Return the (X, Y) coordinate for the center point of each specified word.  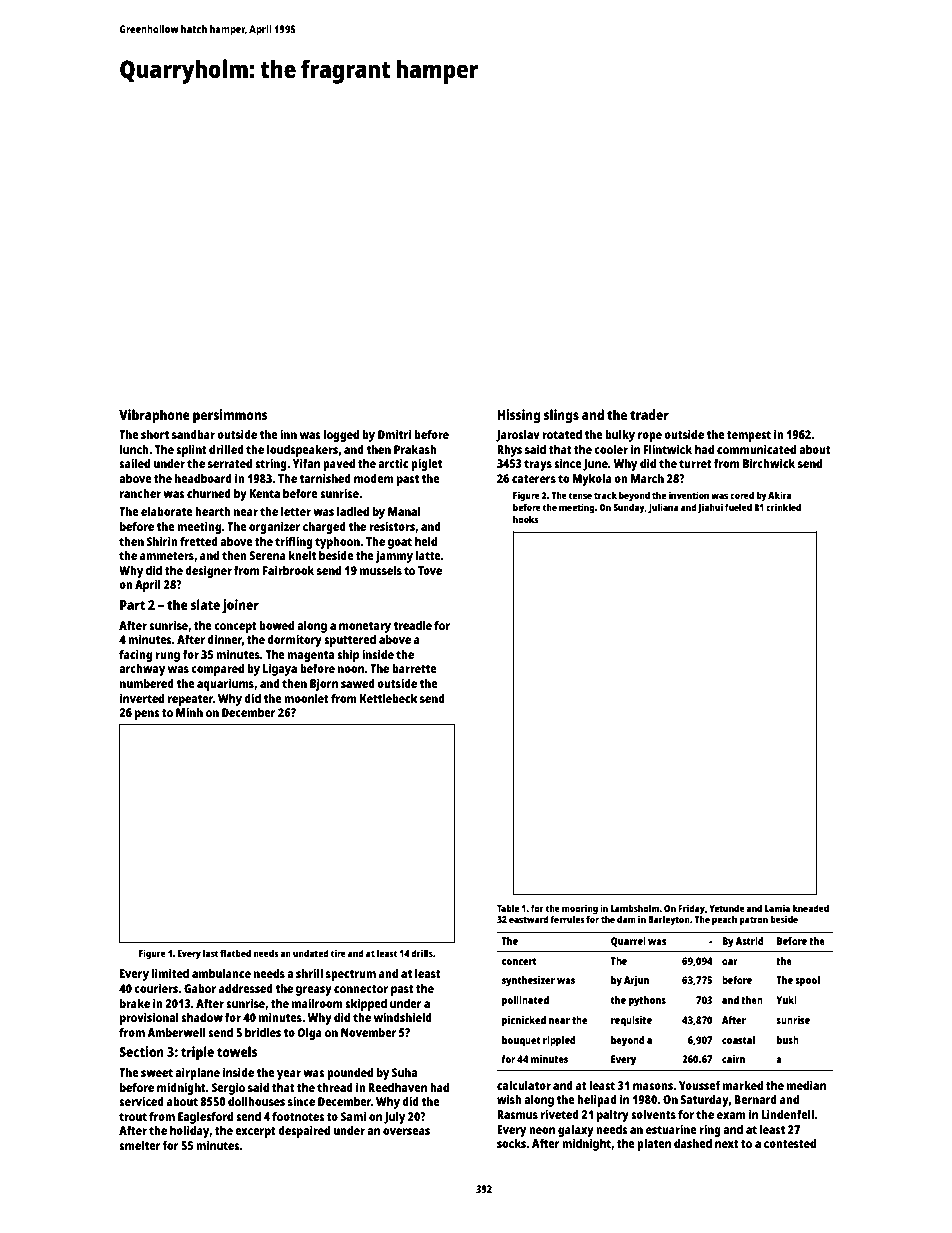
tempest (749, 436)
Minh (189, 712)
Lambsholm (635, 908)
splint (191, 450)
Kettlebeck (389, 698)
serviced (141, 1101)
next (727, 1144)
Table (508, 908)
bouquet (521, 1041)
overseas (406, 1131)
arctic (393, 463)
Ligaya (280, 669)
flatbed (235, 953)
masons (653, 1086)
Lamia (777, 908)
